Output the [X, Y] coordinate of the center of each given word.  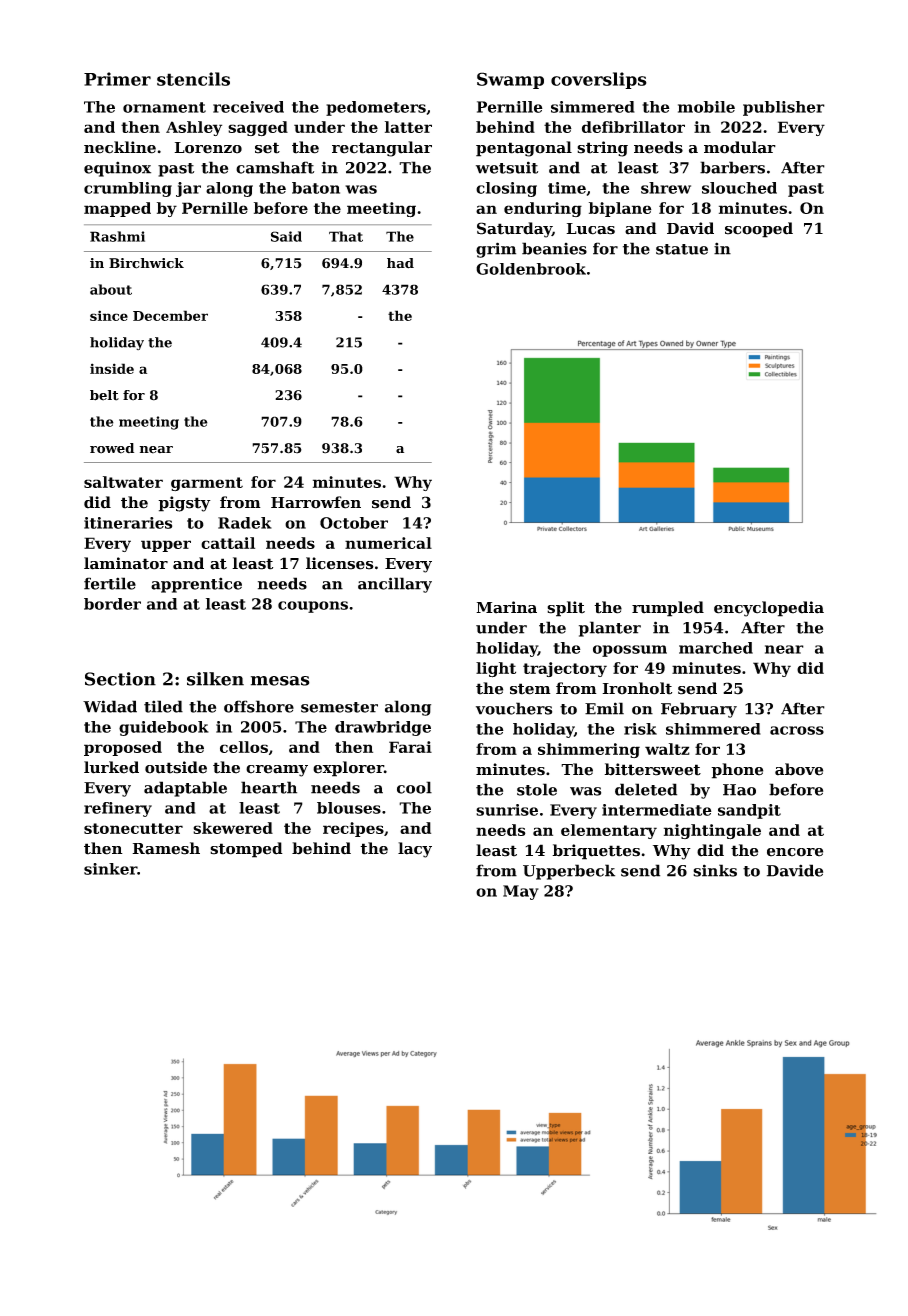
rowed [112, 448]
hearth [269, 787]
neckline [120, 147]
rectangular [382, 149]
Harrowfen [316, 502]
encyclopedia [769, 609]
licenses [340, 563]
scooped [759, 230]
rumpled [668, 609]
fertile [110, 583]
